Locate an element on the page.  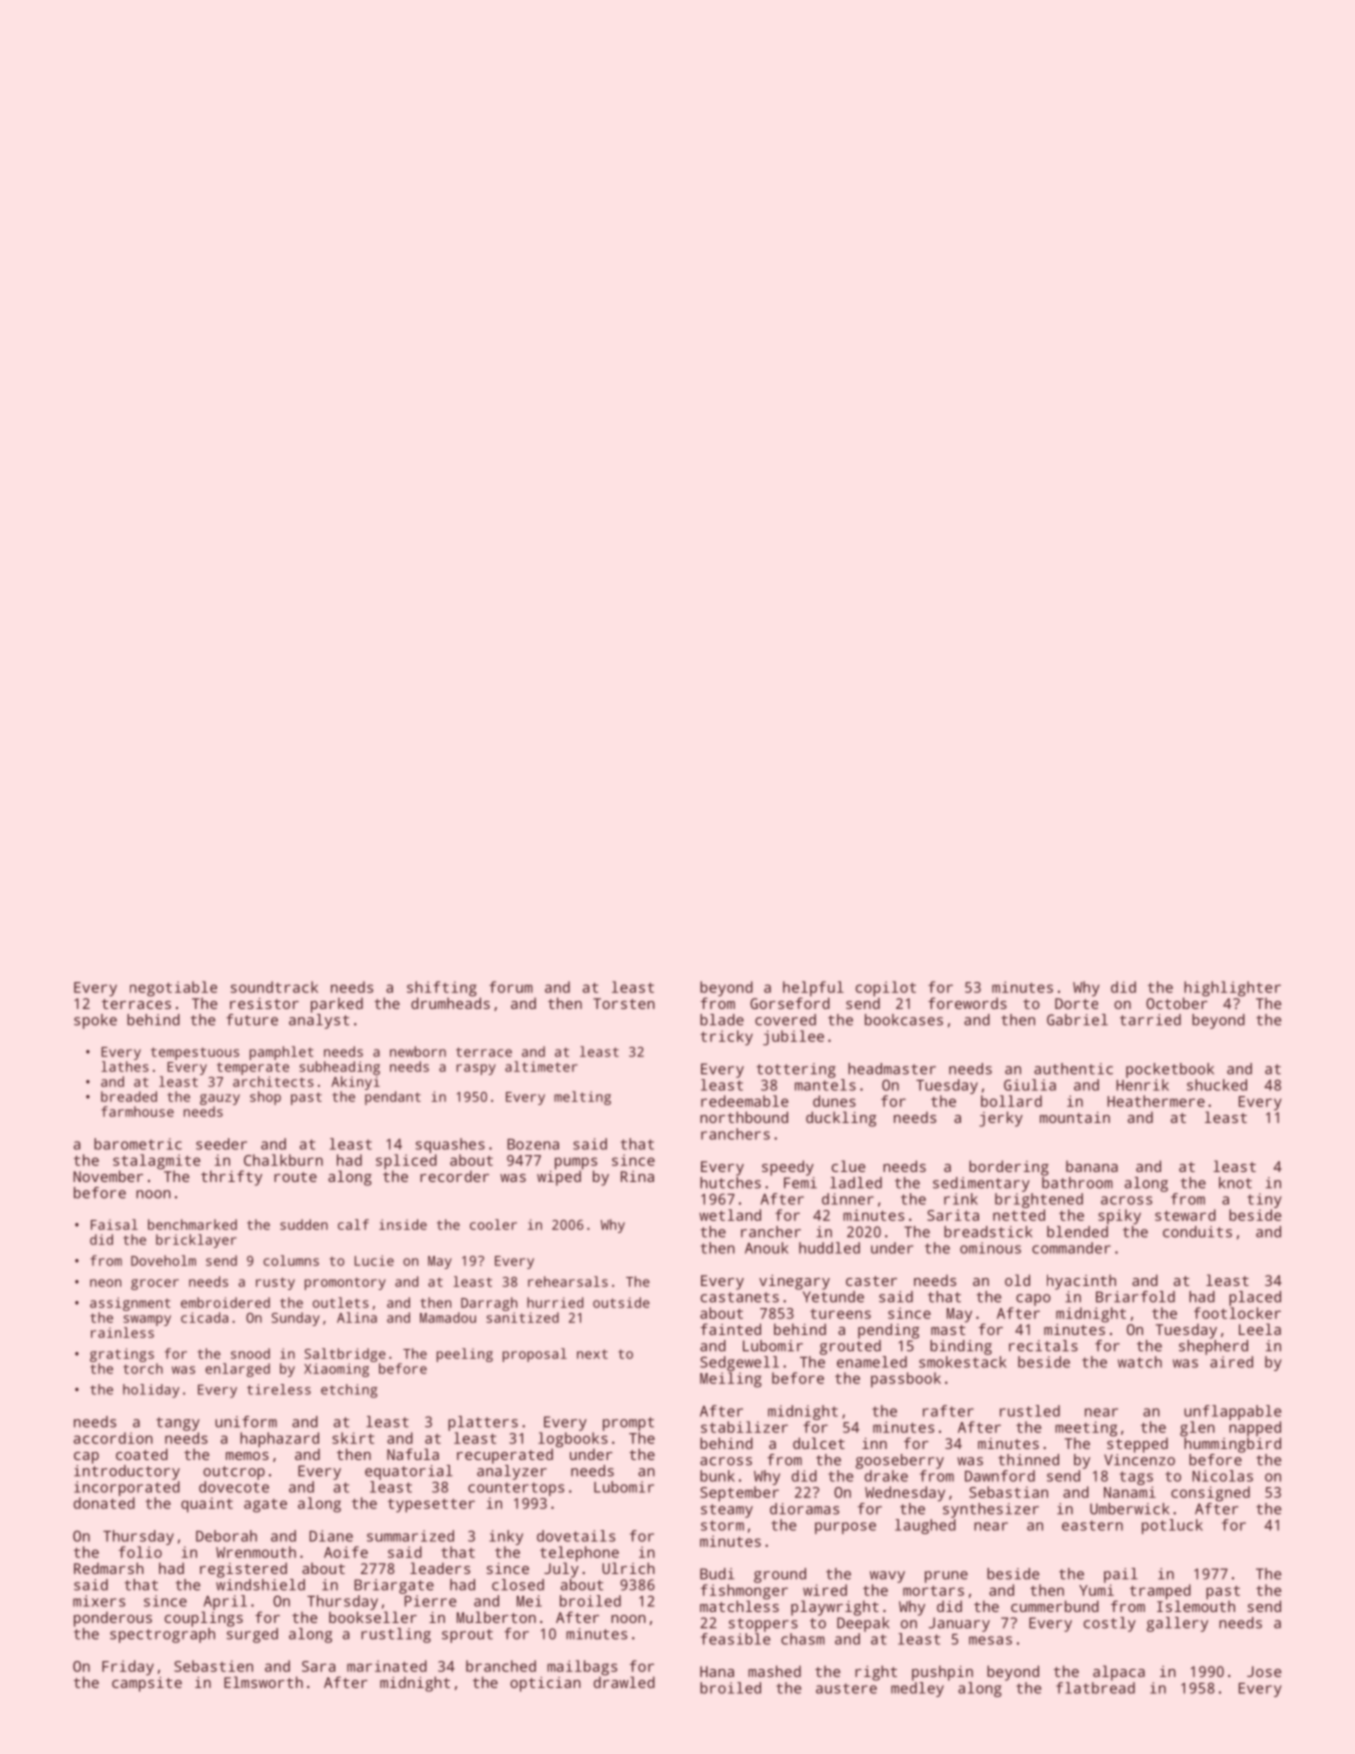
sanitized is located at coordinates (523, 1317).
